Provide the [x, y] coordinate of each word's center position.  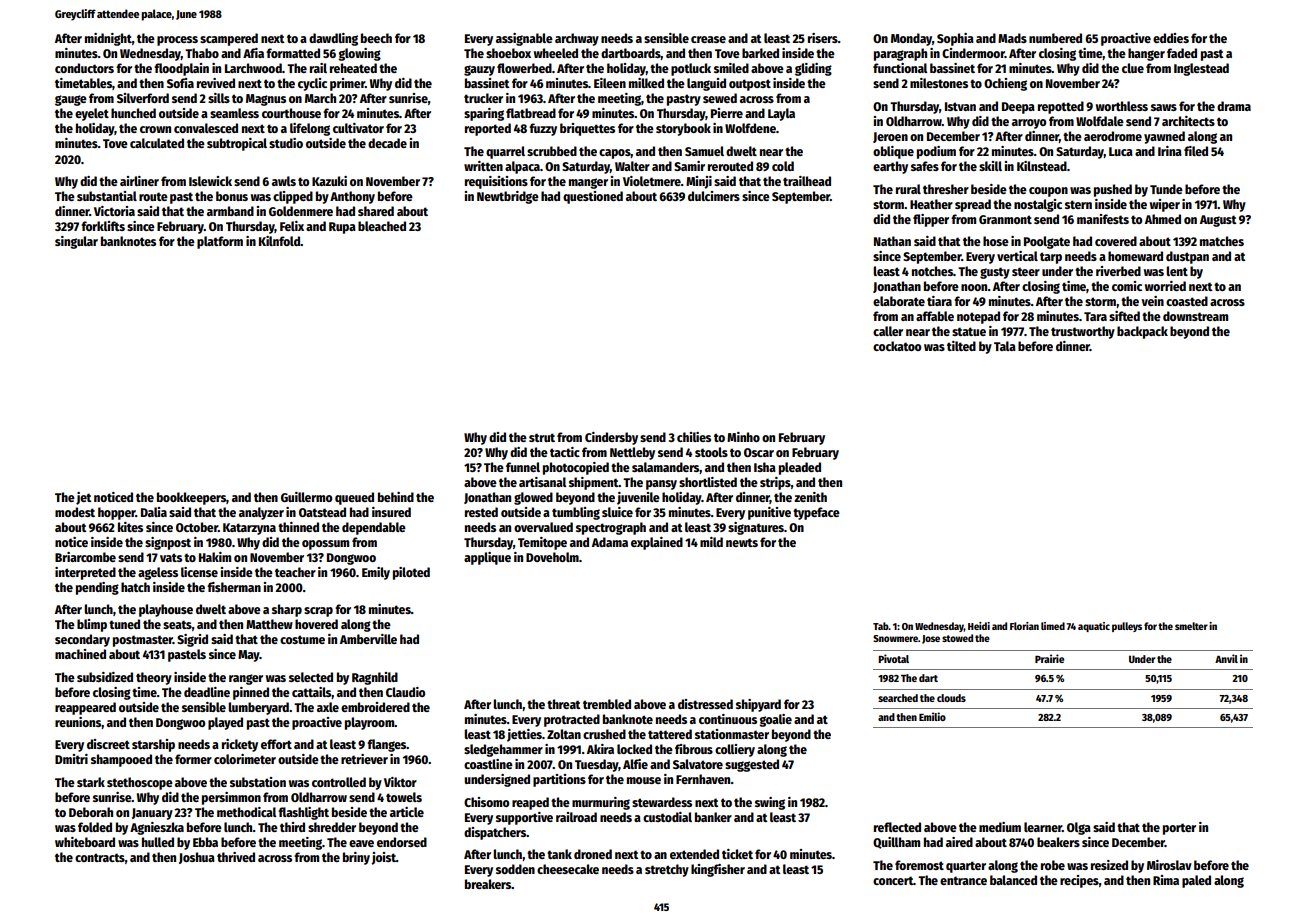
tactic [565, 452]
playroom [370, 723]
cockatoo [897, 346]
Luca [1121, 151]
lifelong [310, 129]
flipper [931, 220]
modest [75, 512]
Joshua [197, 858]
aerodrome [1113, 136]
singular [76, 242]
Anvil [1226, 658]
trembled [607, 704]
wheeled [556, 53]
